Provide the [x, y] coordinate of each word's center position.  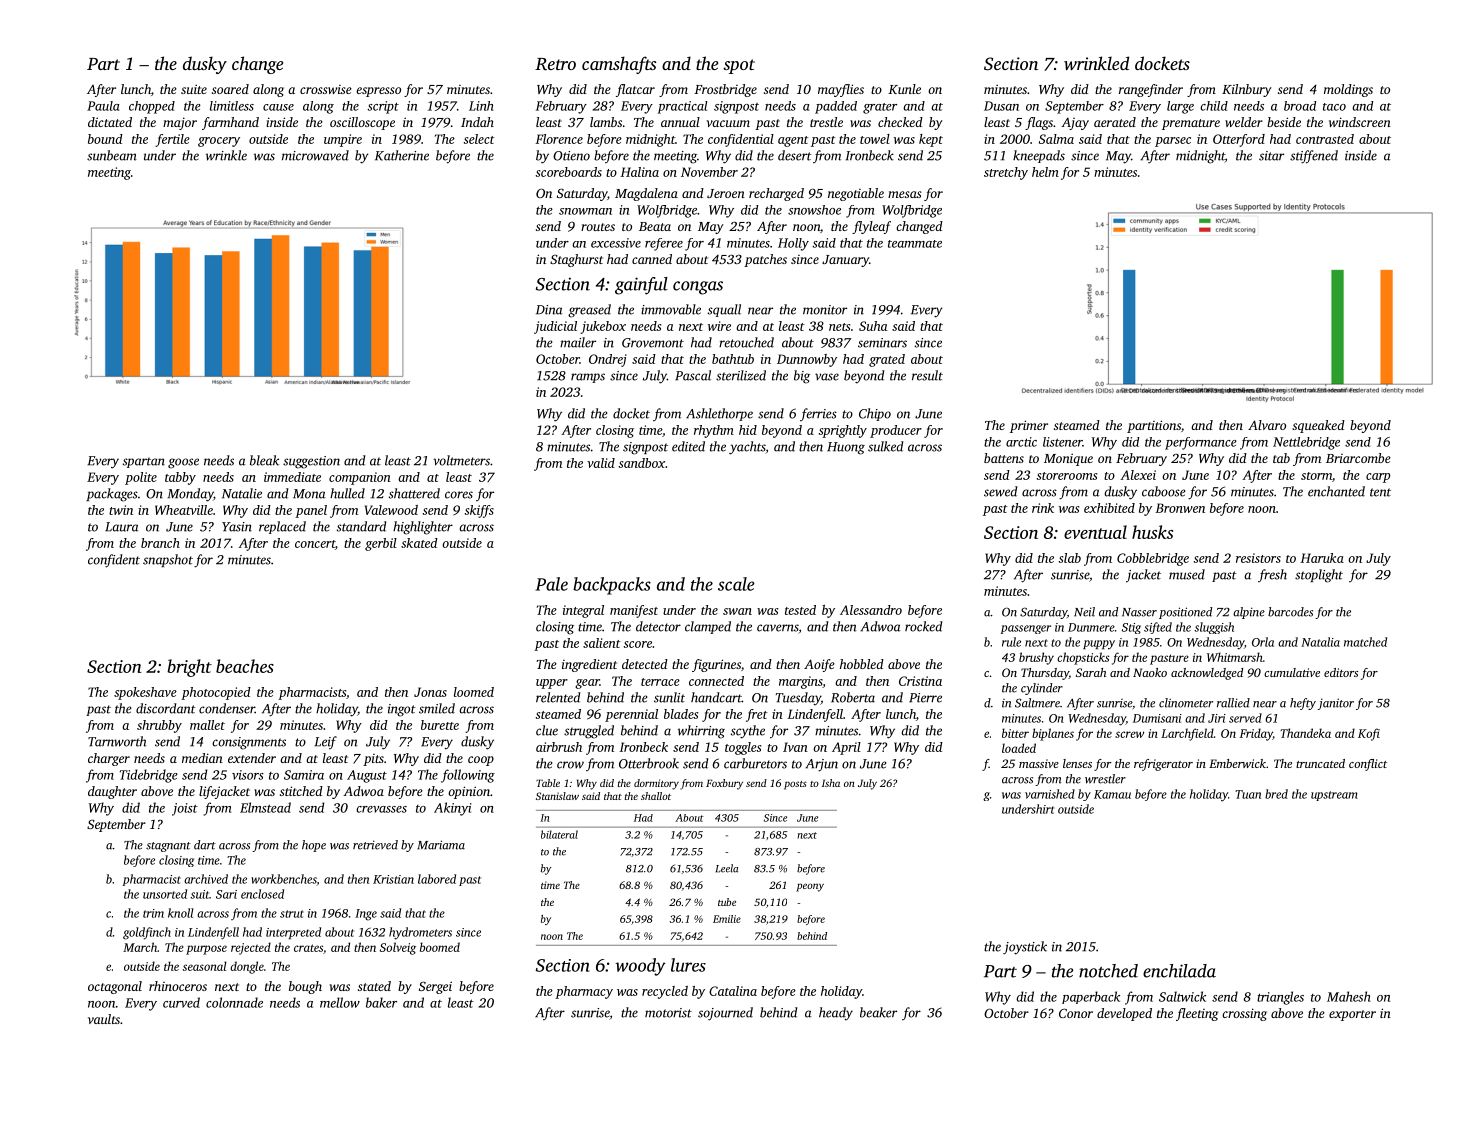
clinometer [1186, 703]
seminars [882, 343]
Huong [846, 448]
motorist [668, 1013]
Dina [549, 310]
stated [374, 986]
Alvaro [1267, 425]
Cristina [920, 681]
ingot [402, 710]
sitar [1271, 156]
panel [311, 511]
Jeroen [726, 193]
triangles [1280, 998]
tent [1380, 492]
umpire [343, 140]
